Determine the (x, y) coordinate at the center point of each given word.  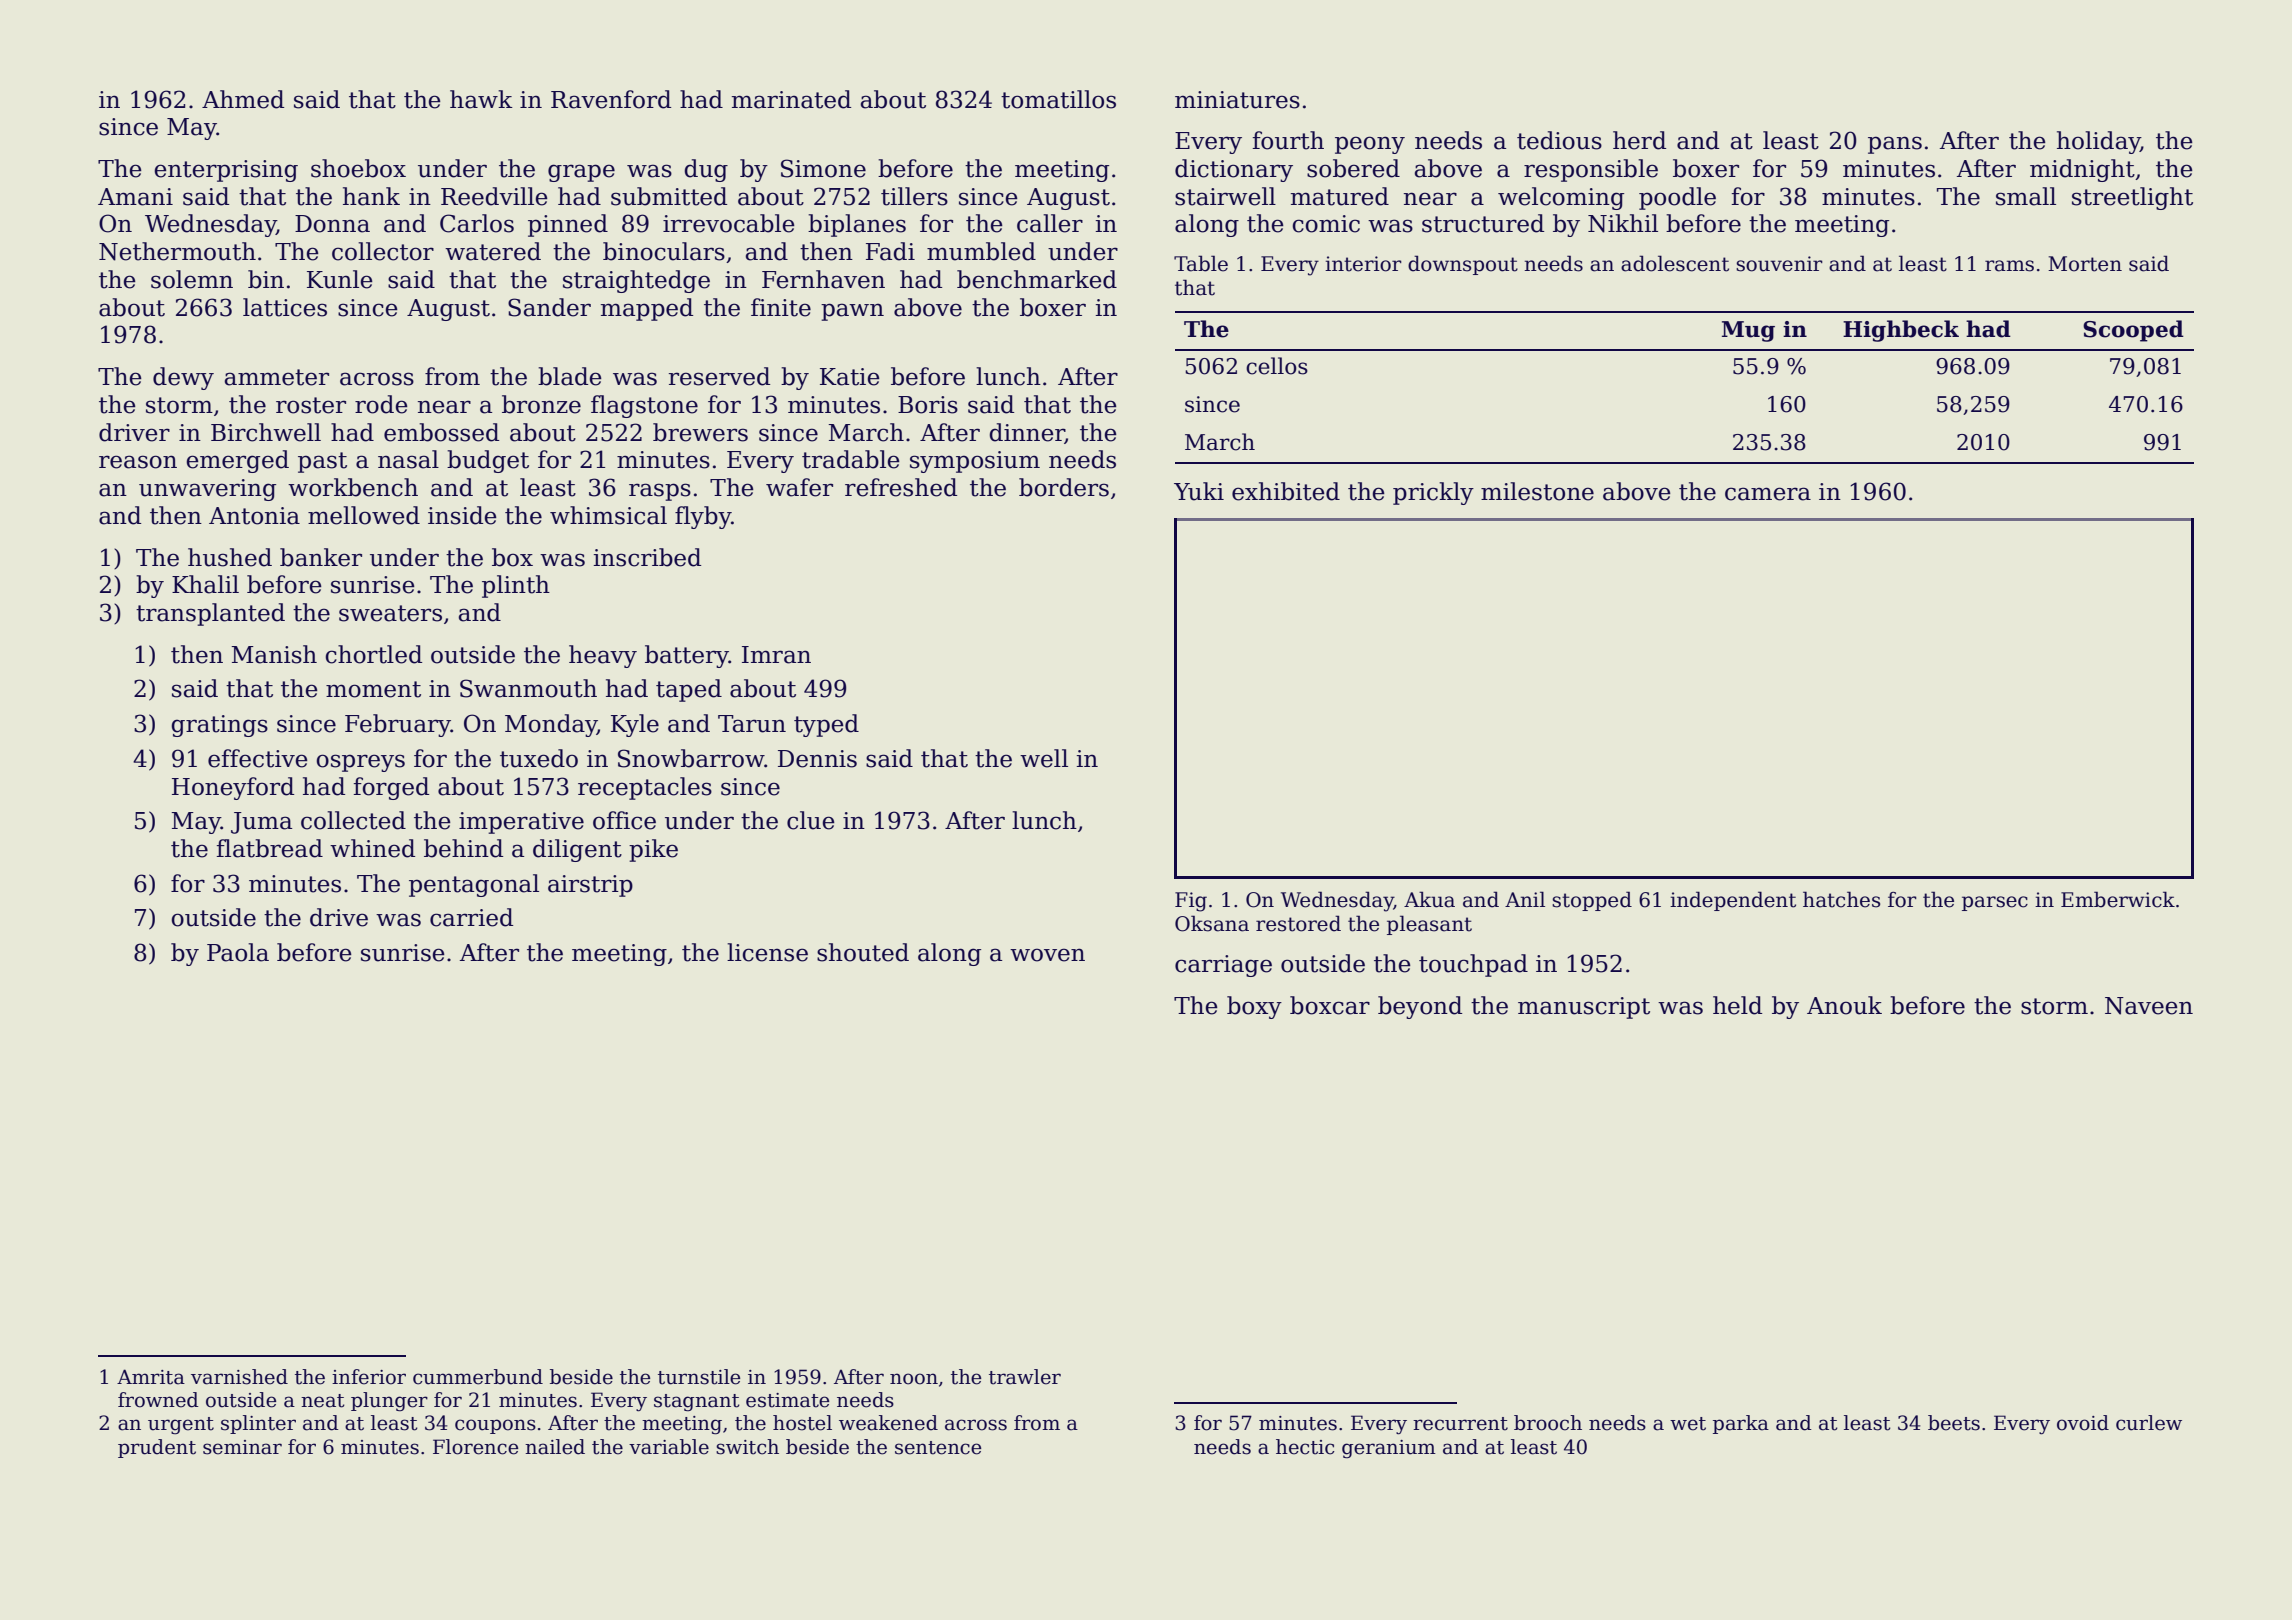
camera (1768, 494)
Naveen (2149, 1006)
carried (471, 917)
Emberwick (2118, 899)
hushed (230, 557)
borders (1064, 487)
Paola (238, 952)
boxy (1254, 1007)
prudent (157, 1448)
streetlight (2132, 198)
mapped (647, 309)
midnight (2082, 170)
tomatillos (1058, 99)
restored (1298, 923)
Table (1201, 263)
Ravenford (611, 99)
